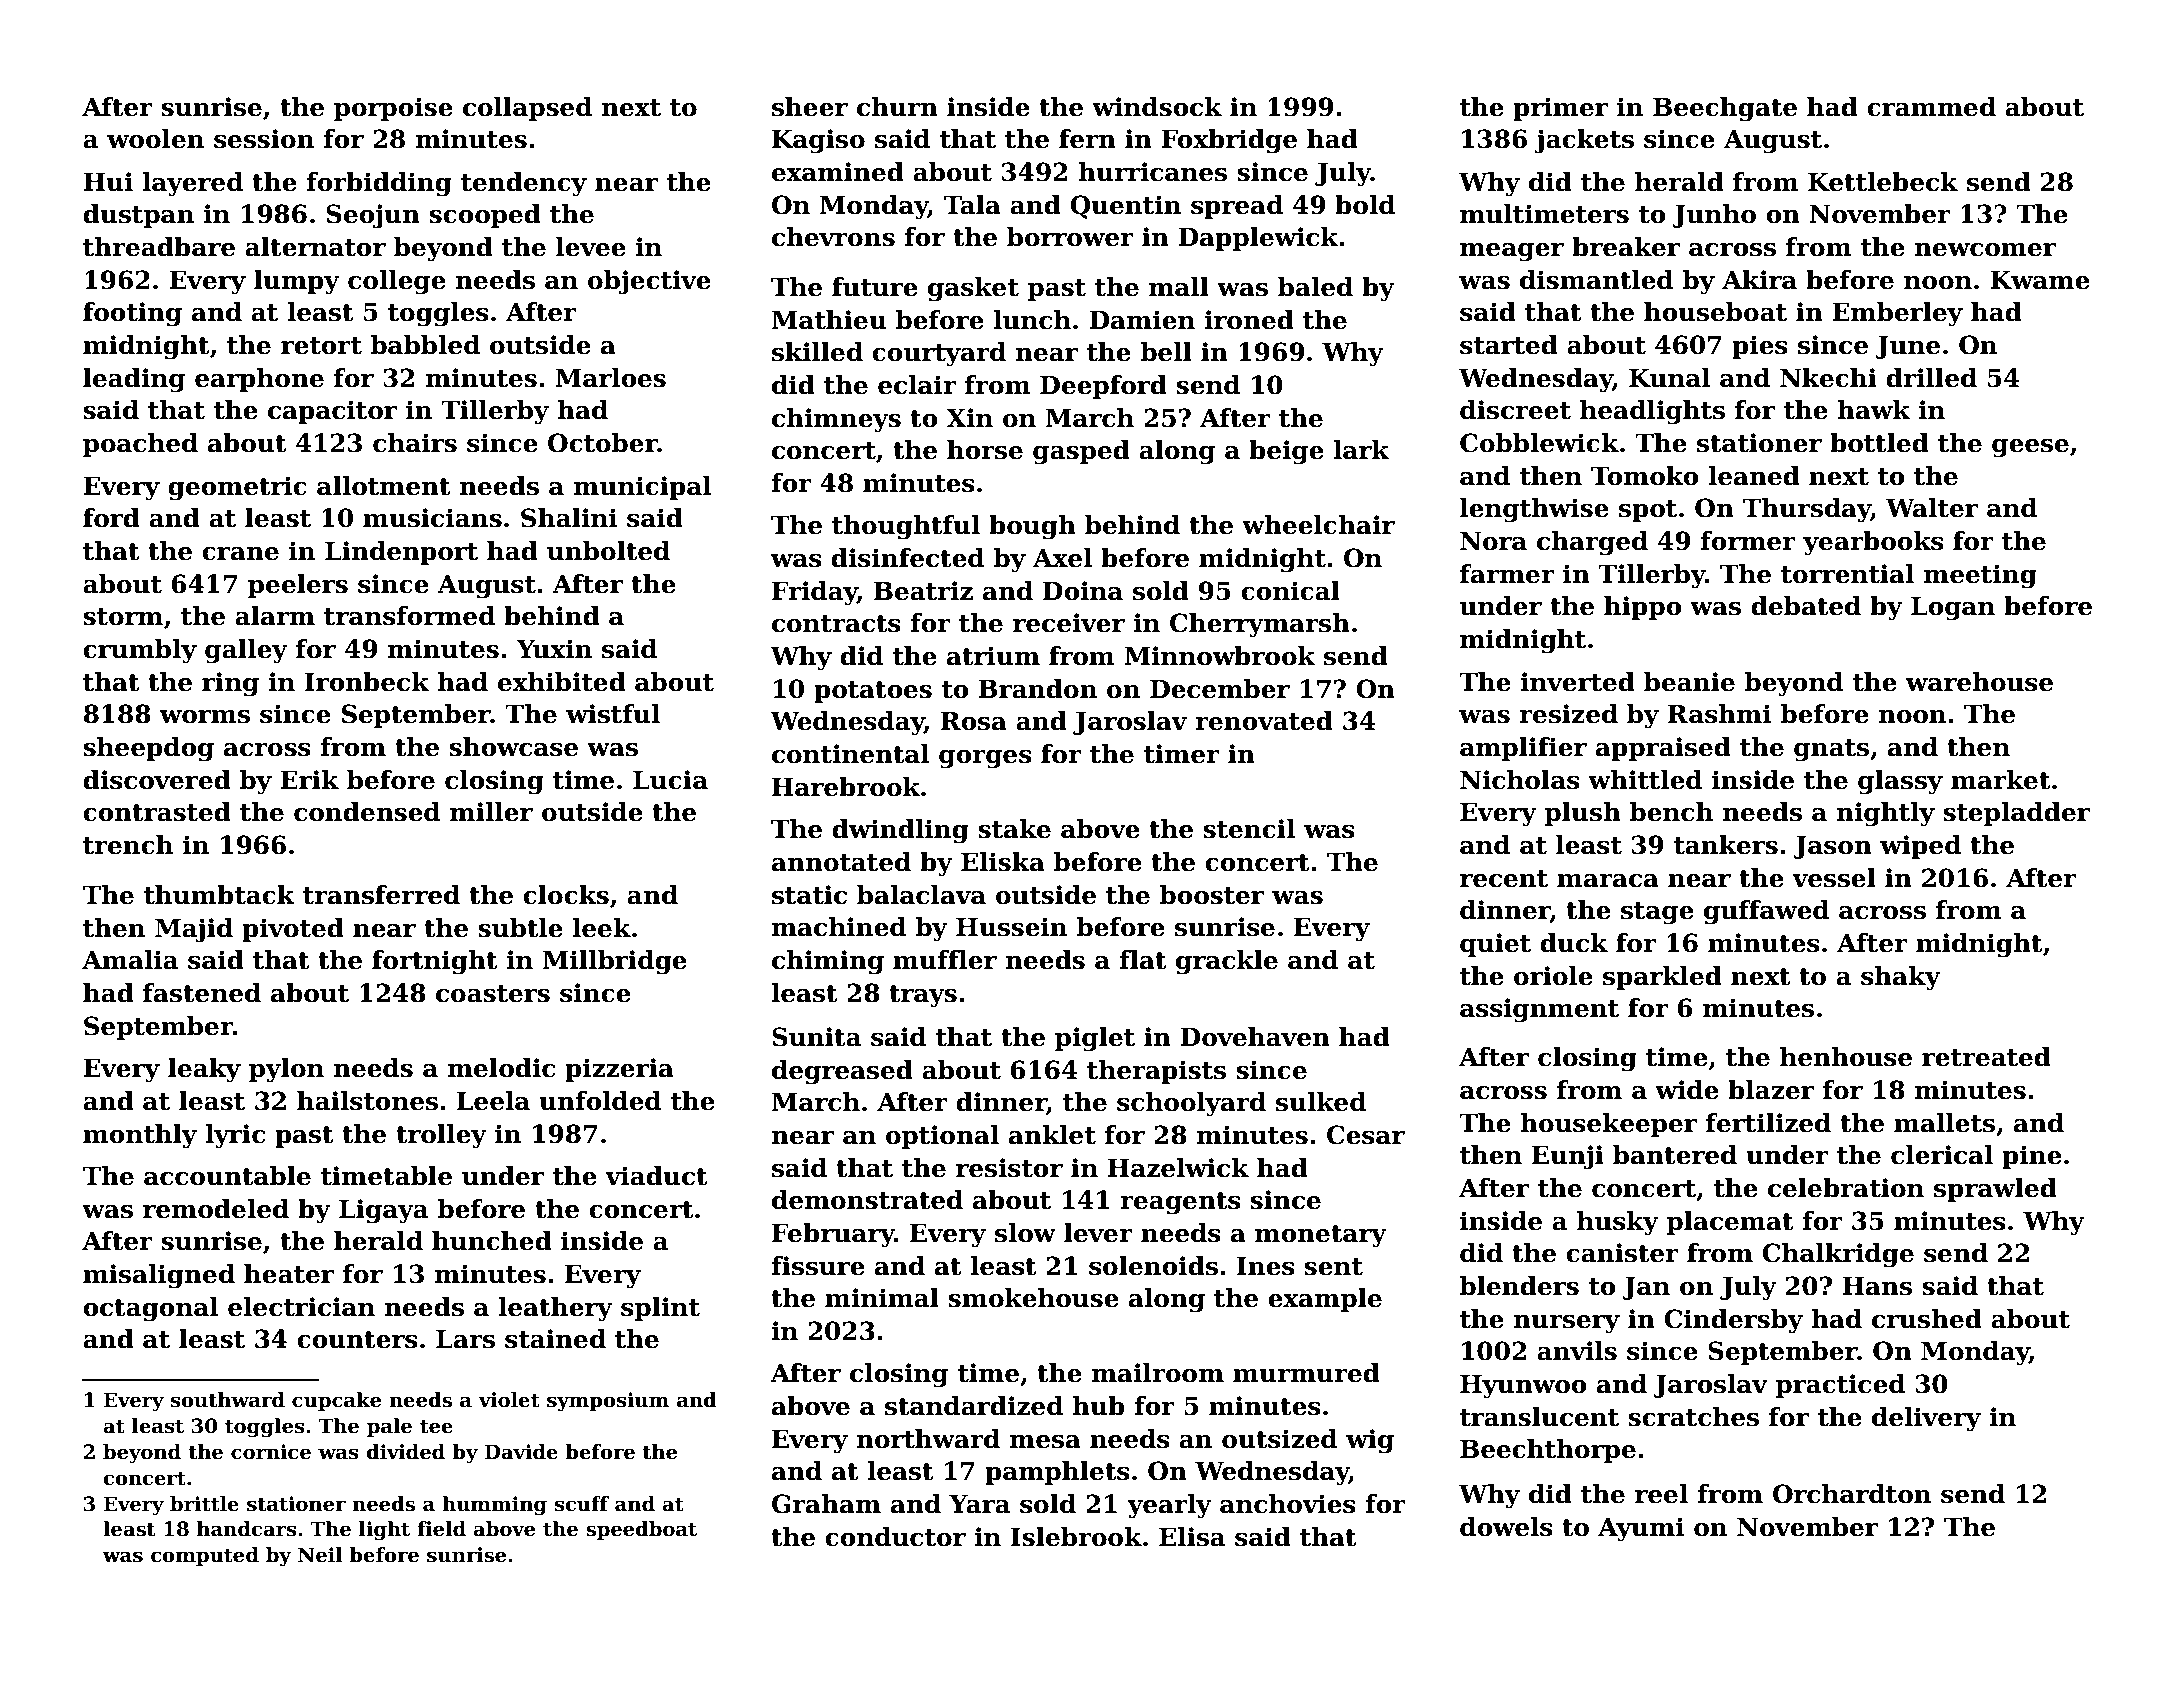 This image has width=2178, height=1683. Describe the element at coordinates (1157, 107) in the image. I see `windsock` at that location.
